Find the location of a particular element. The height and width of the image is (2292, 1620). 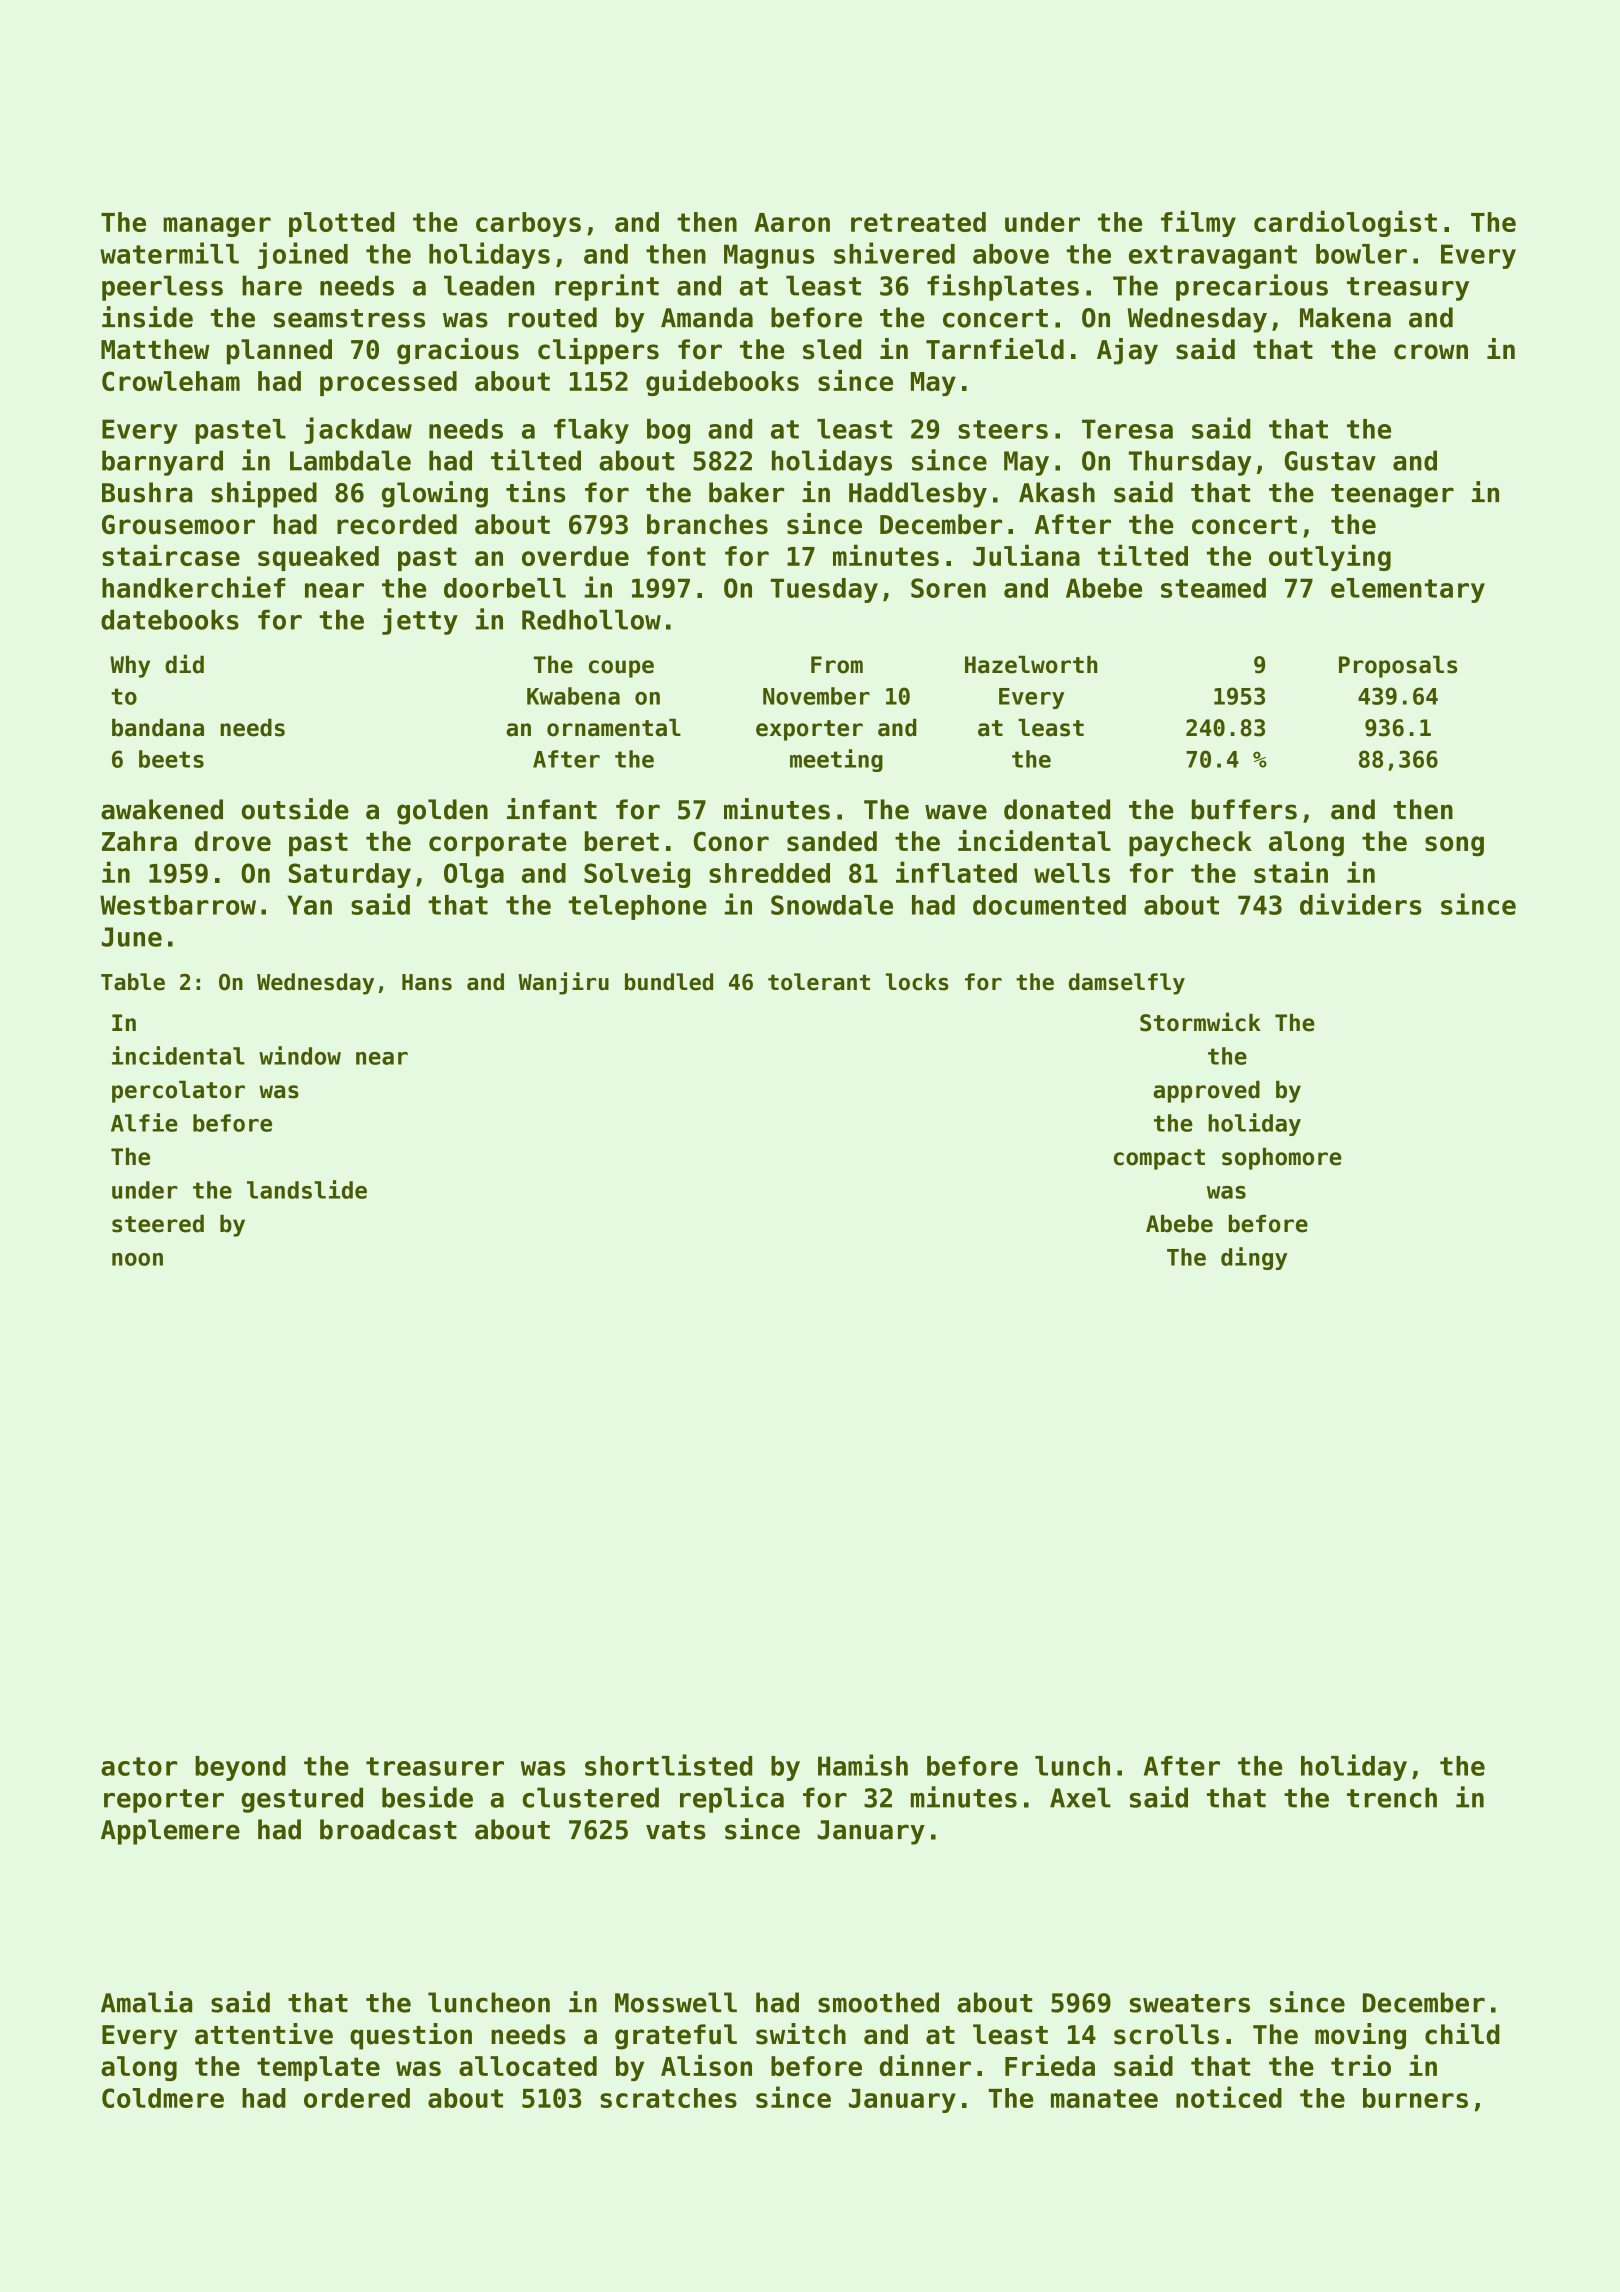

barnyard is located at coordinates (162, 463).
